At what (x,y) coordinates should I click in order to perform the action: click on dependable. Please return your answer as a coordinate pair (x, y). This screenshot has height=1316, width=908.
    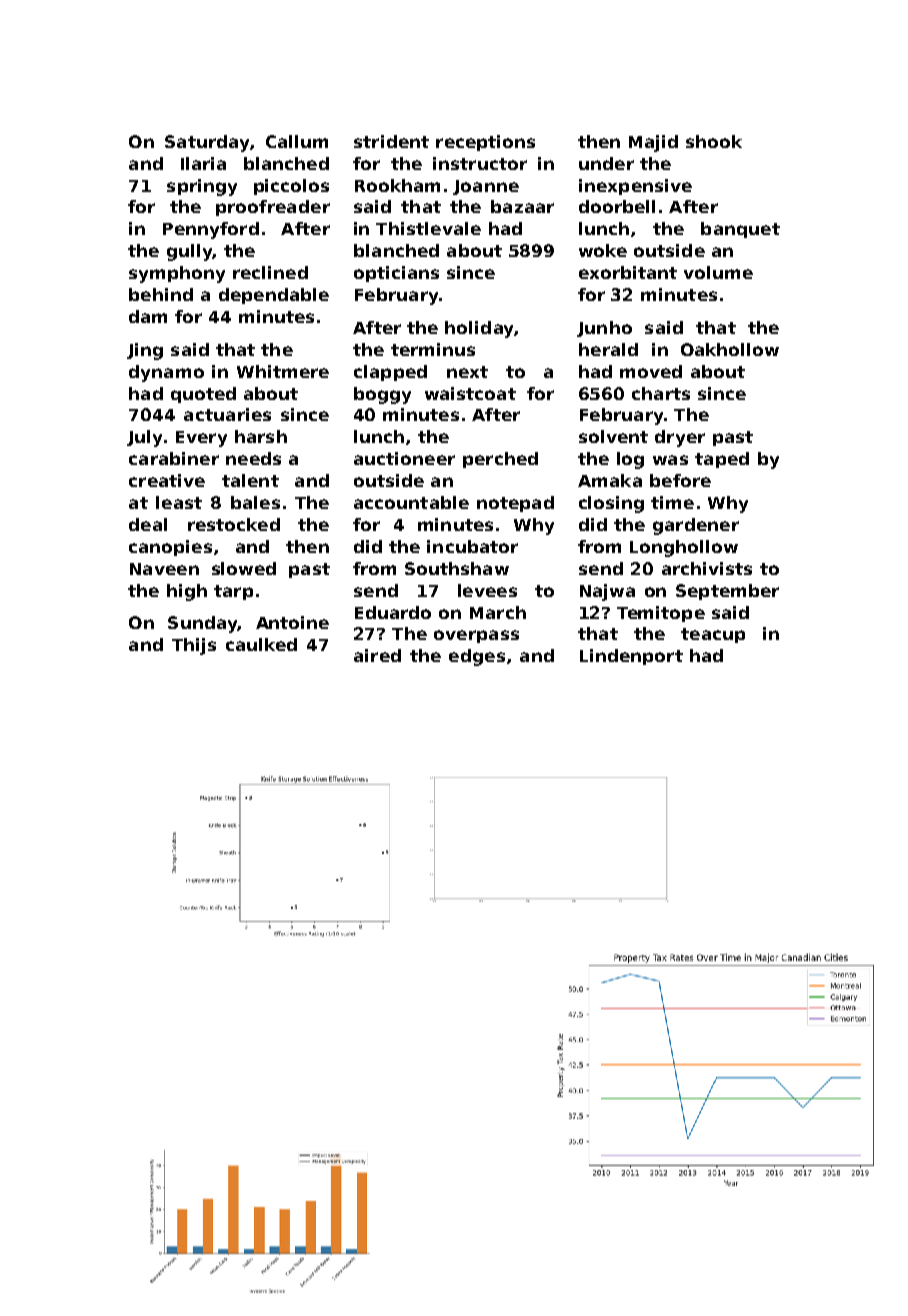
    Looking at the image, I should click on (274, 296).
